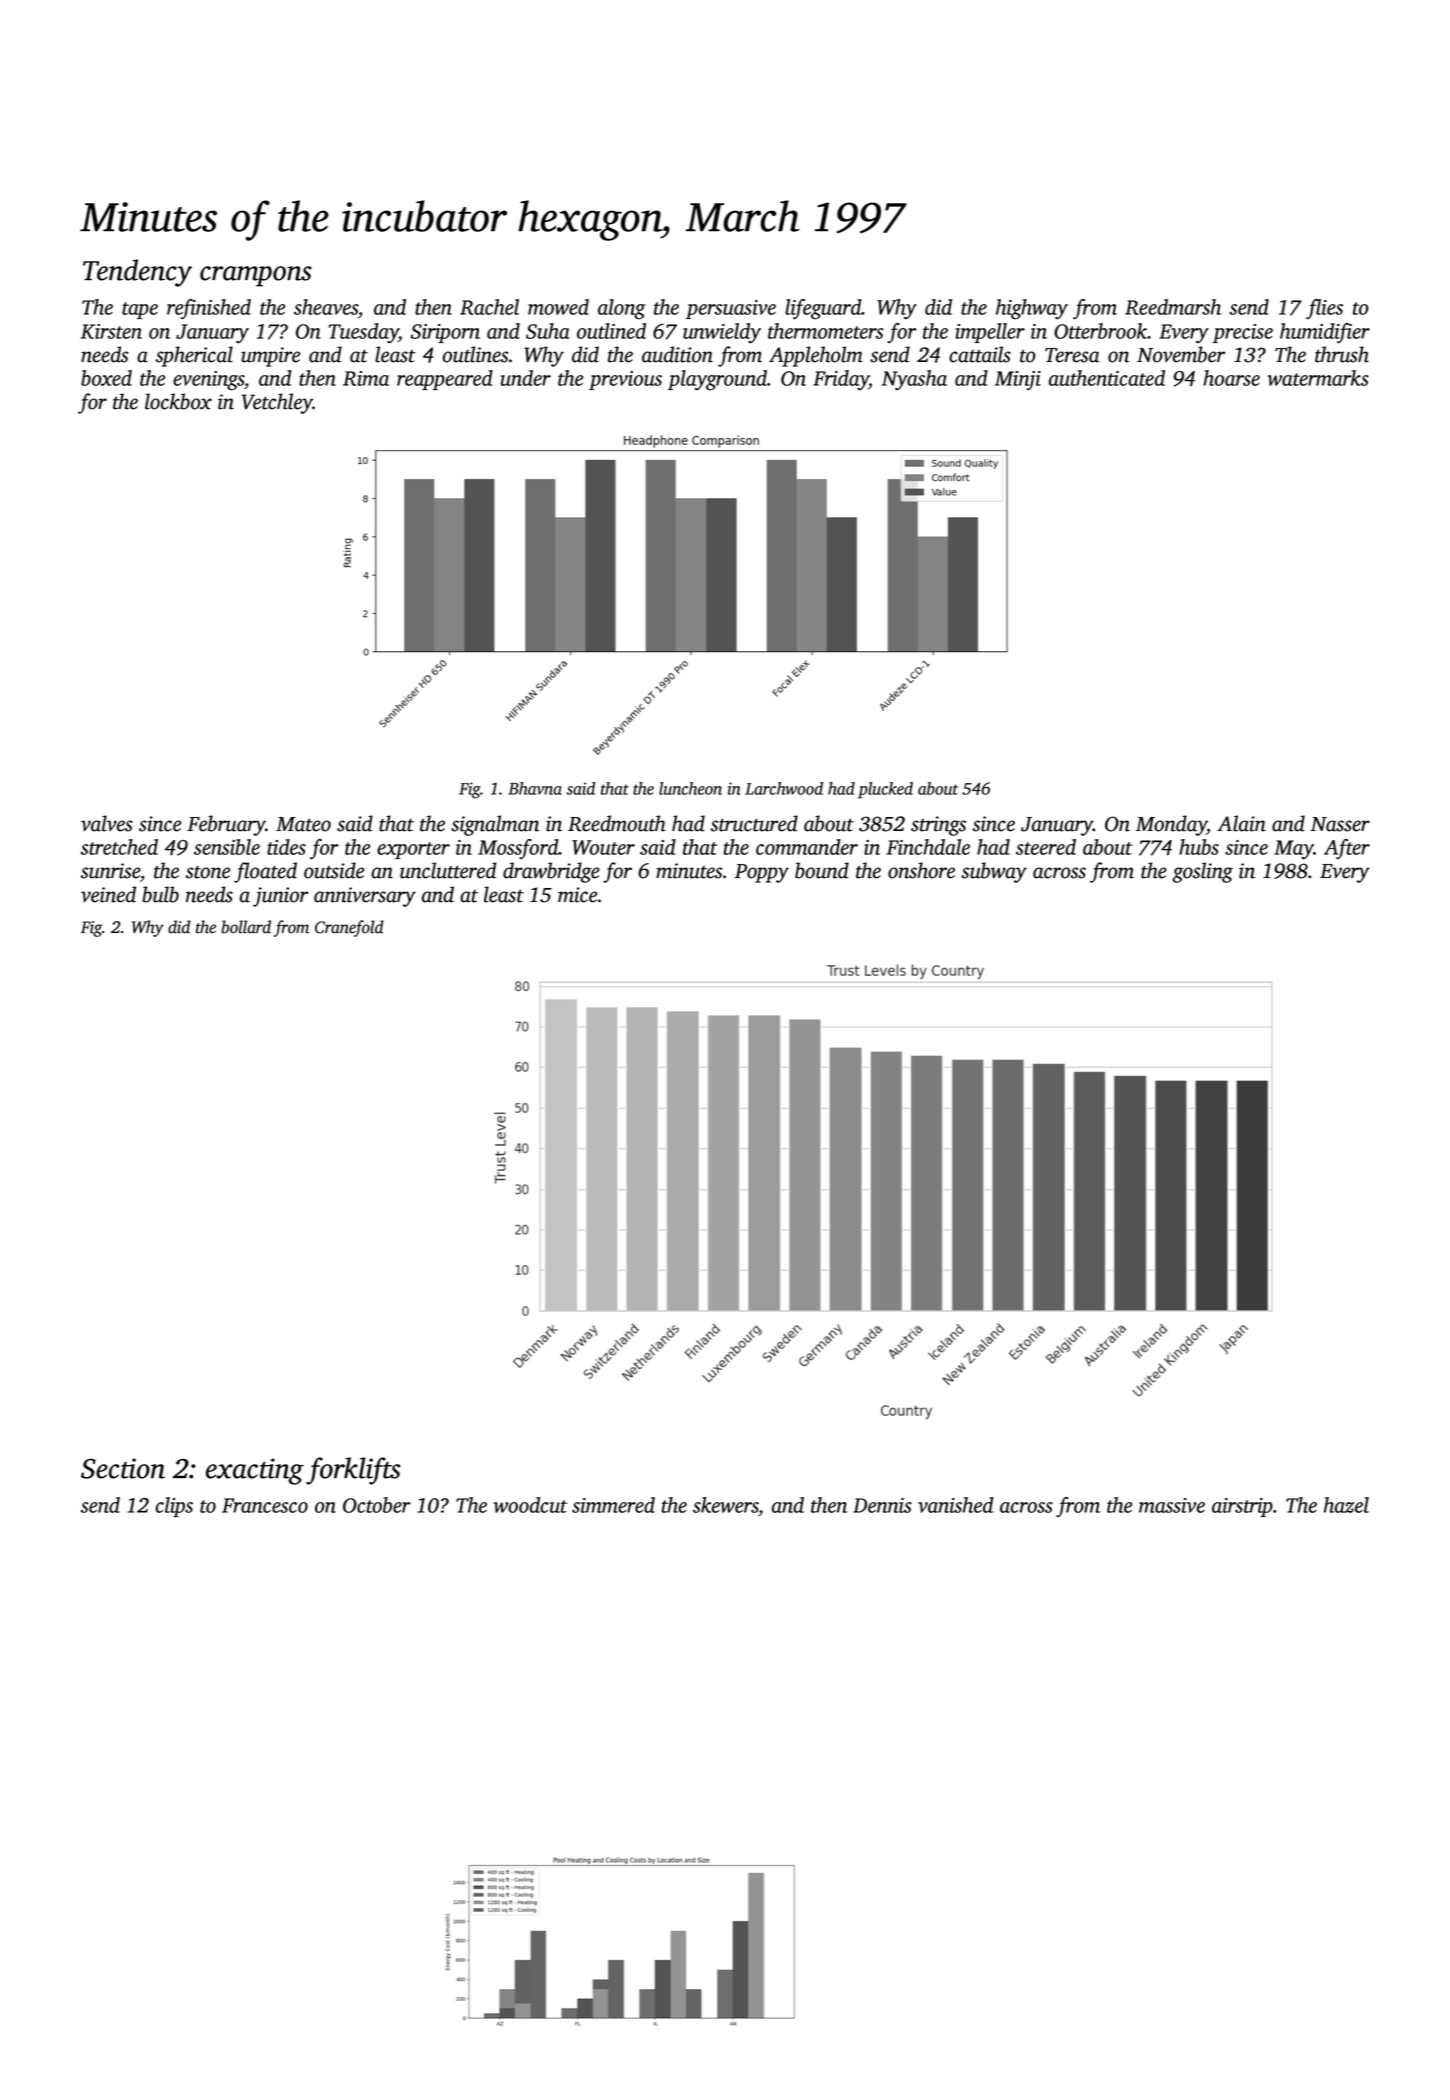 This document has width=1450, height=2100. Describe the element at coordinates (613, 1505) in the document. I see `simmered` at that location.
